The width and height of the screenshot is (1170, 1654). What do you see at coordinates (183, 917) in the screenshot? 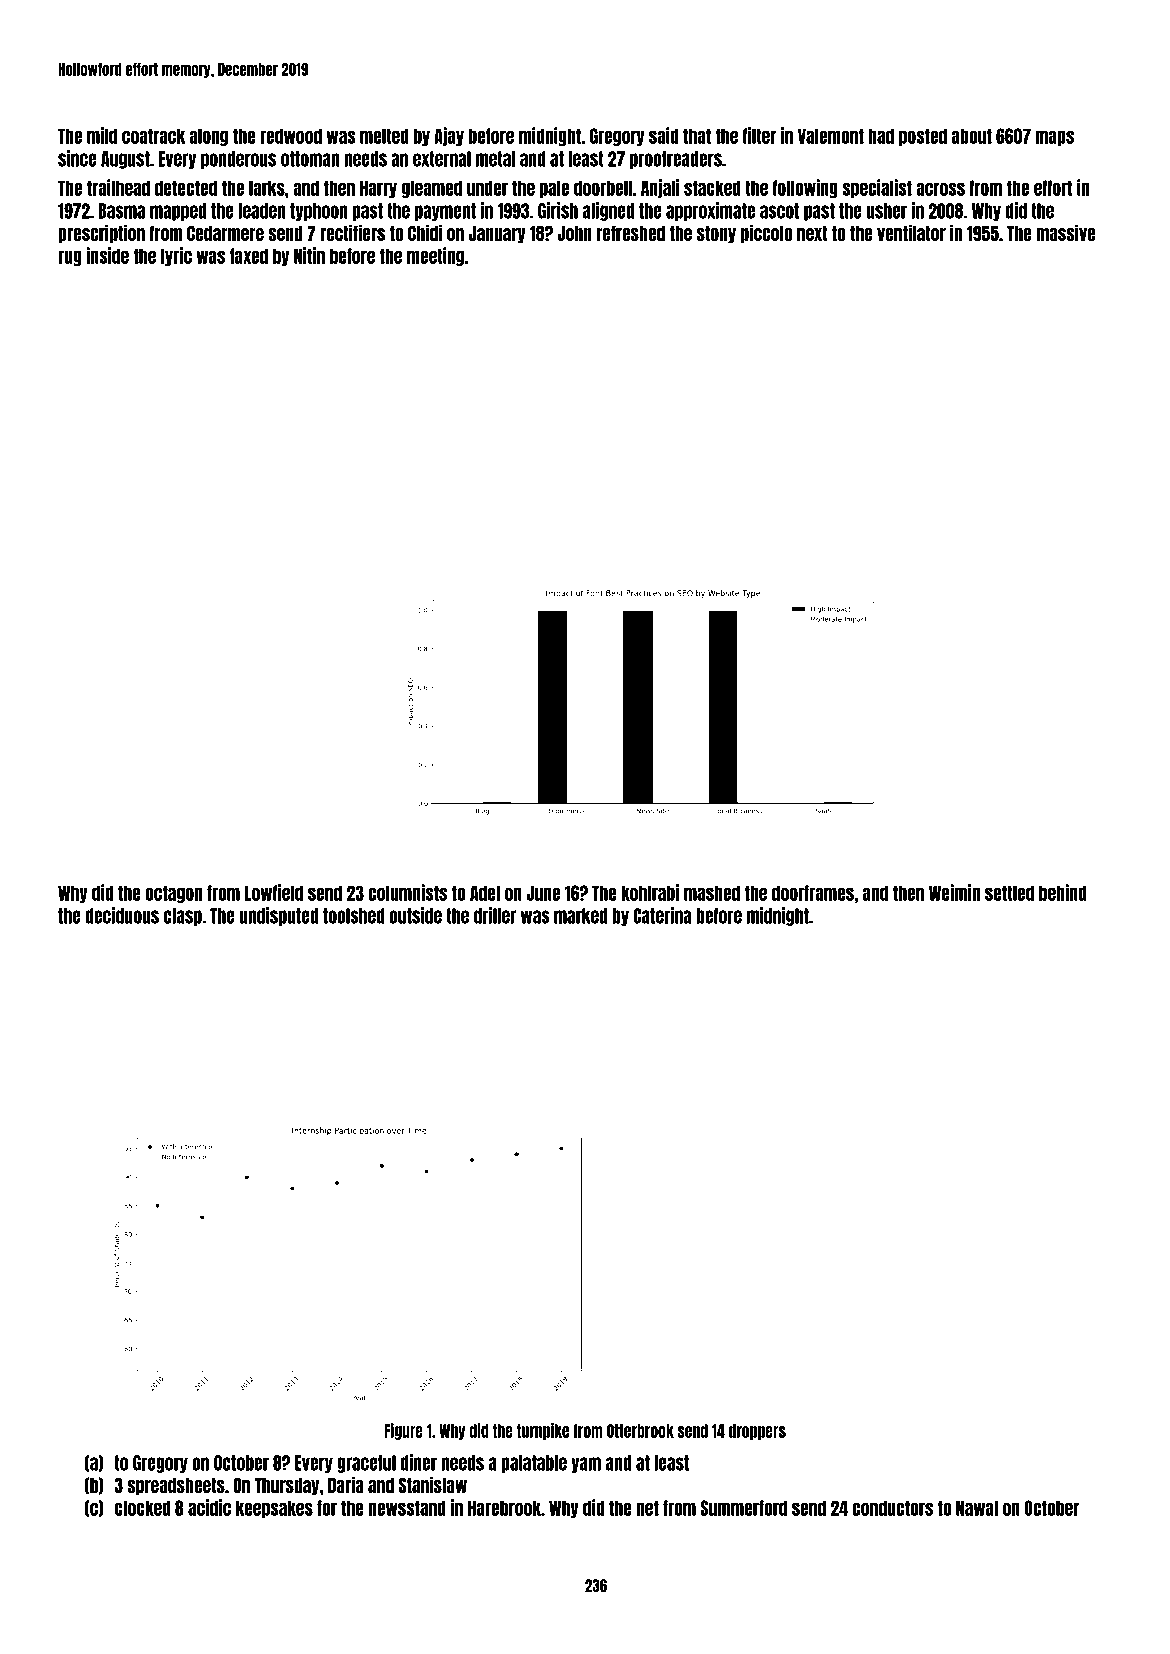
I see `clasp` at bounding box center [183, 917].
